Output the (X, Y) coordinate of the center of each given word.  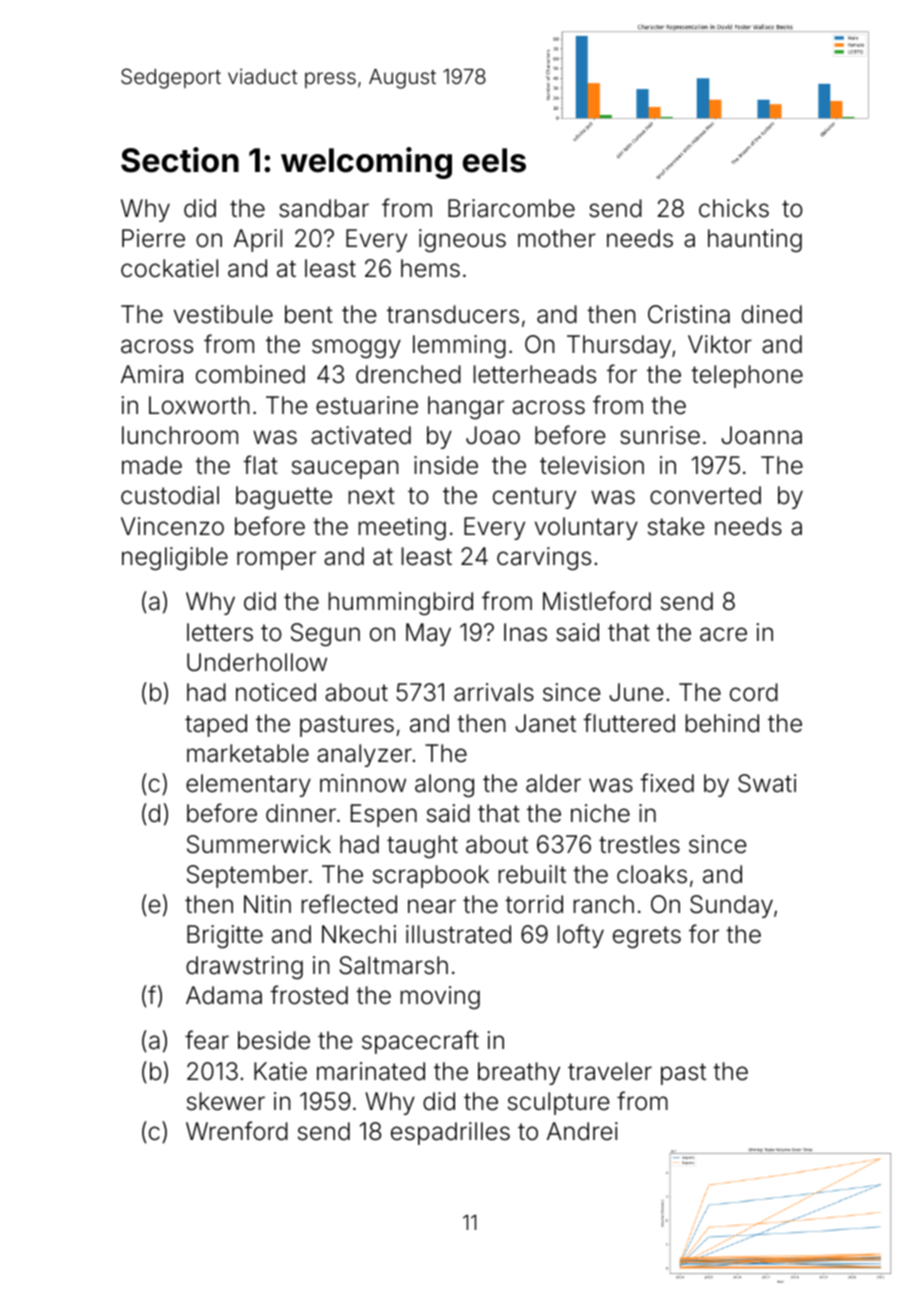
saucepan (345, 469)
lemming (459, 346)
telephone (747, 376)
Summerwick (259, 844)
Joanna (761, 435)
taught (422, 846)
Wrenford (237, 1131)
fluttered (629, 723)
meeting (402, 528)
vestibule (223, 314)
